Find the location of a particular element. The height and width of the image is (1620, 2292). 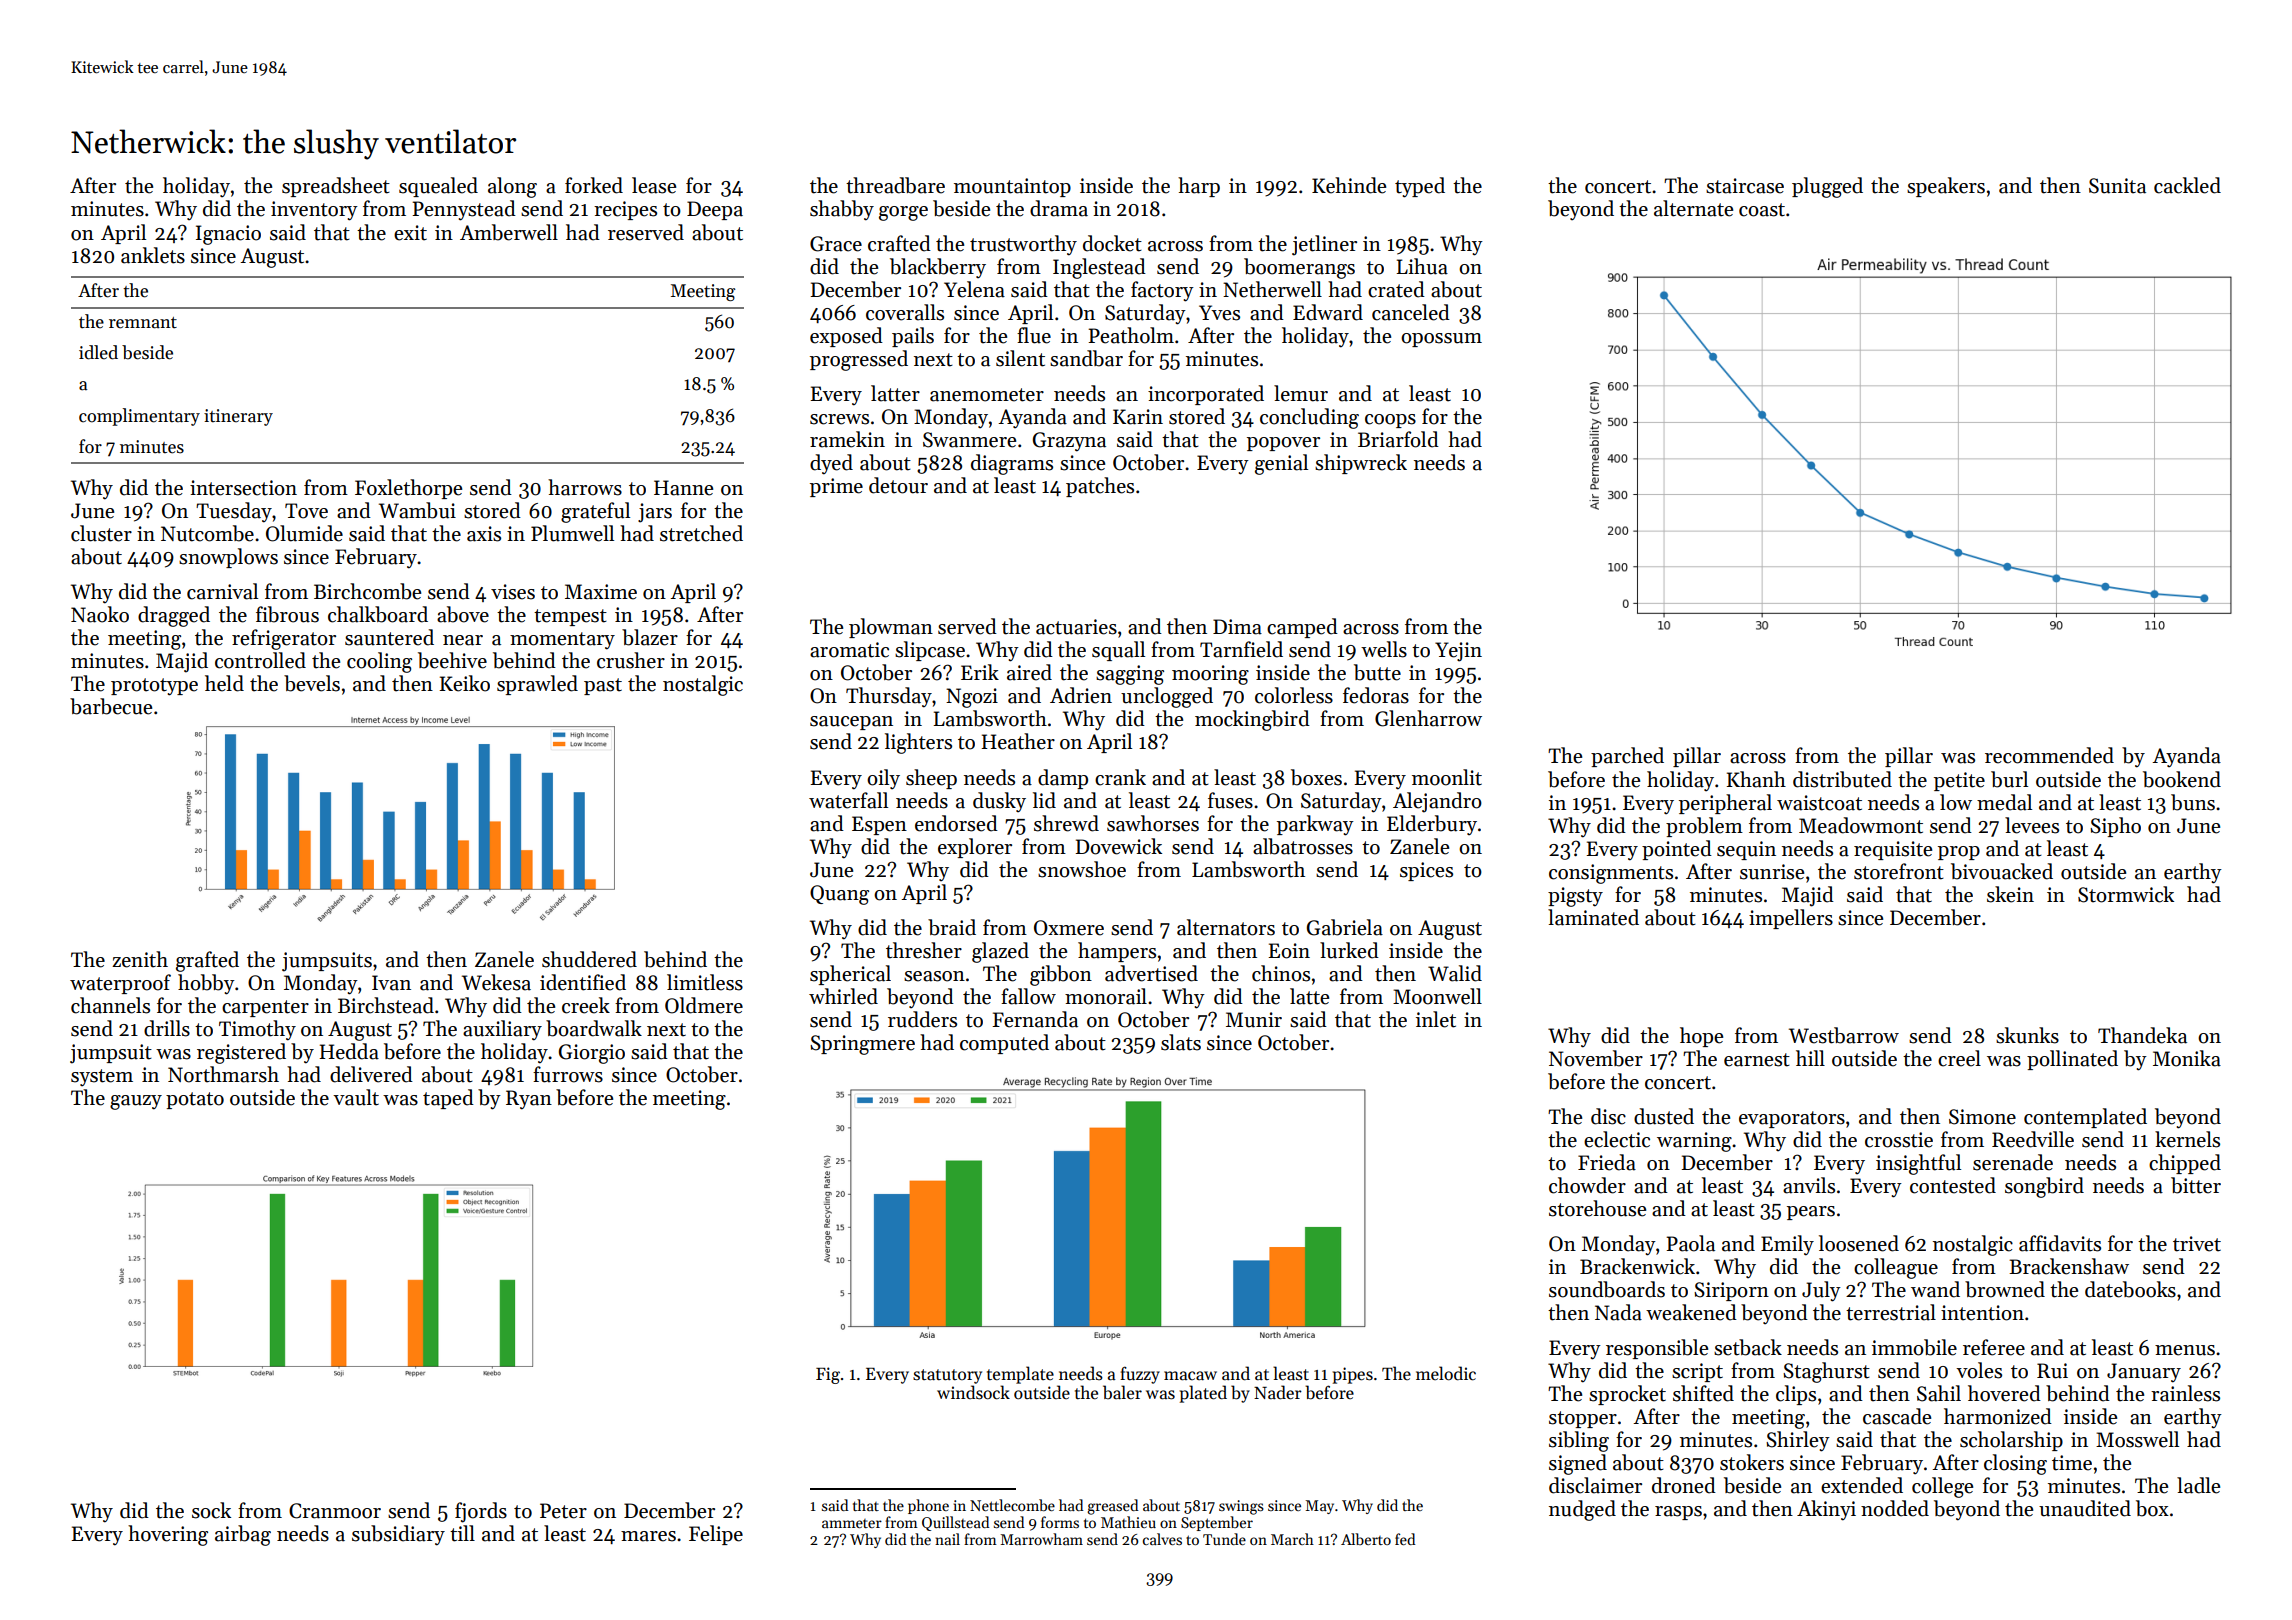

airbag is located at coordinates (243, 1535).
